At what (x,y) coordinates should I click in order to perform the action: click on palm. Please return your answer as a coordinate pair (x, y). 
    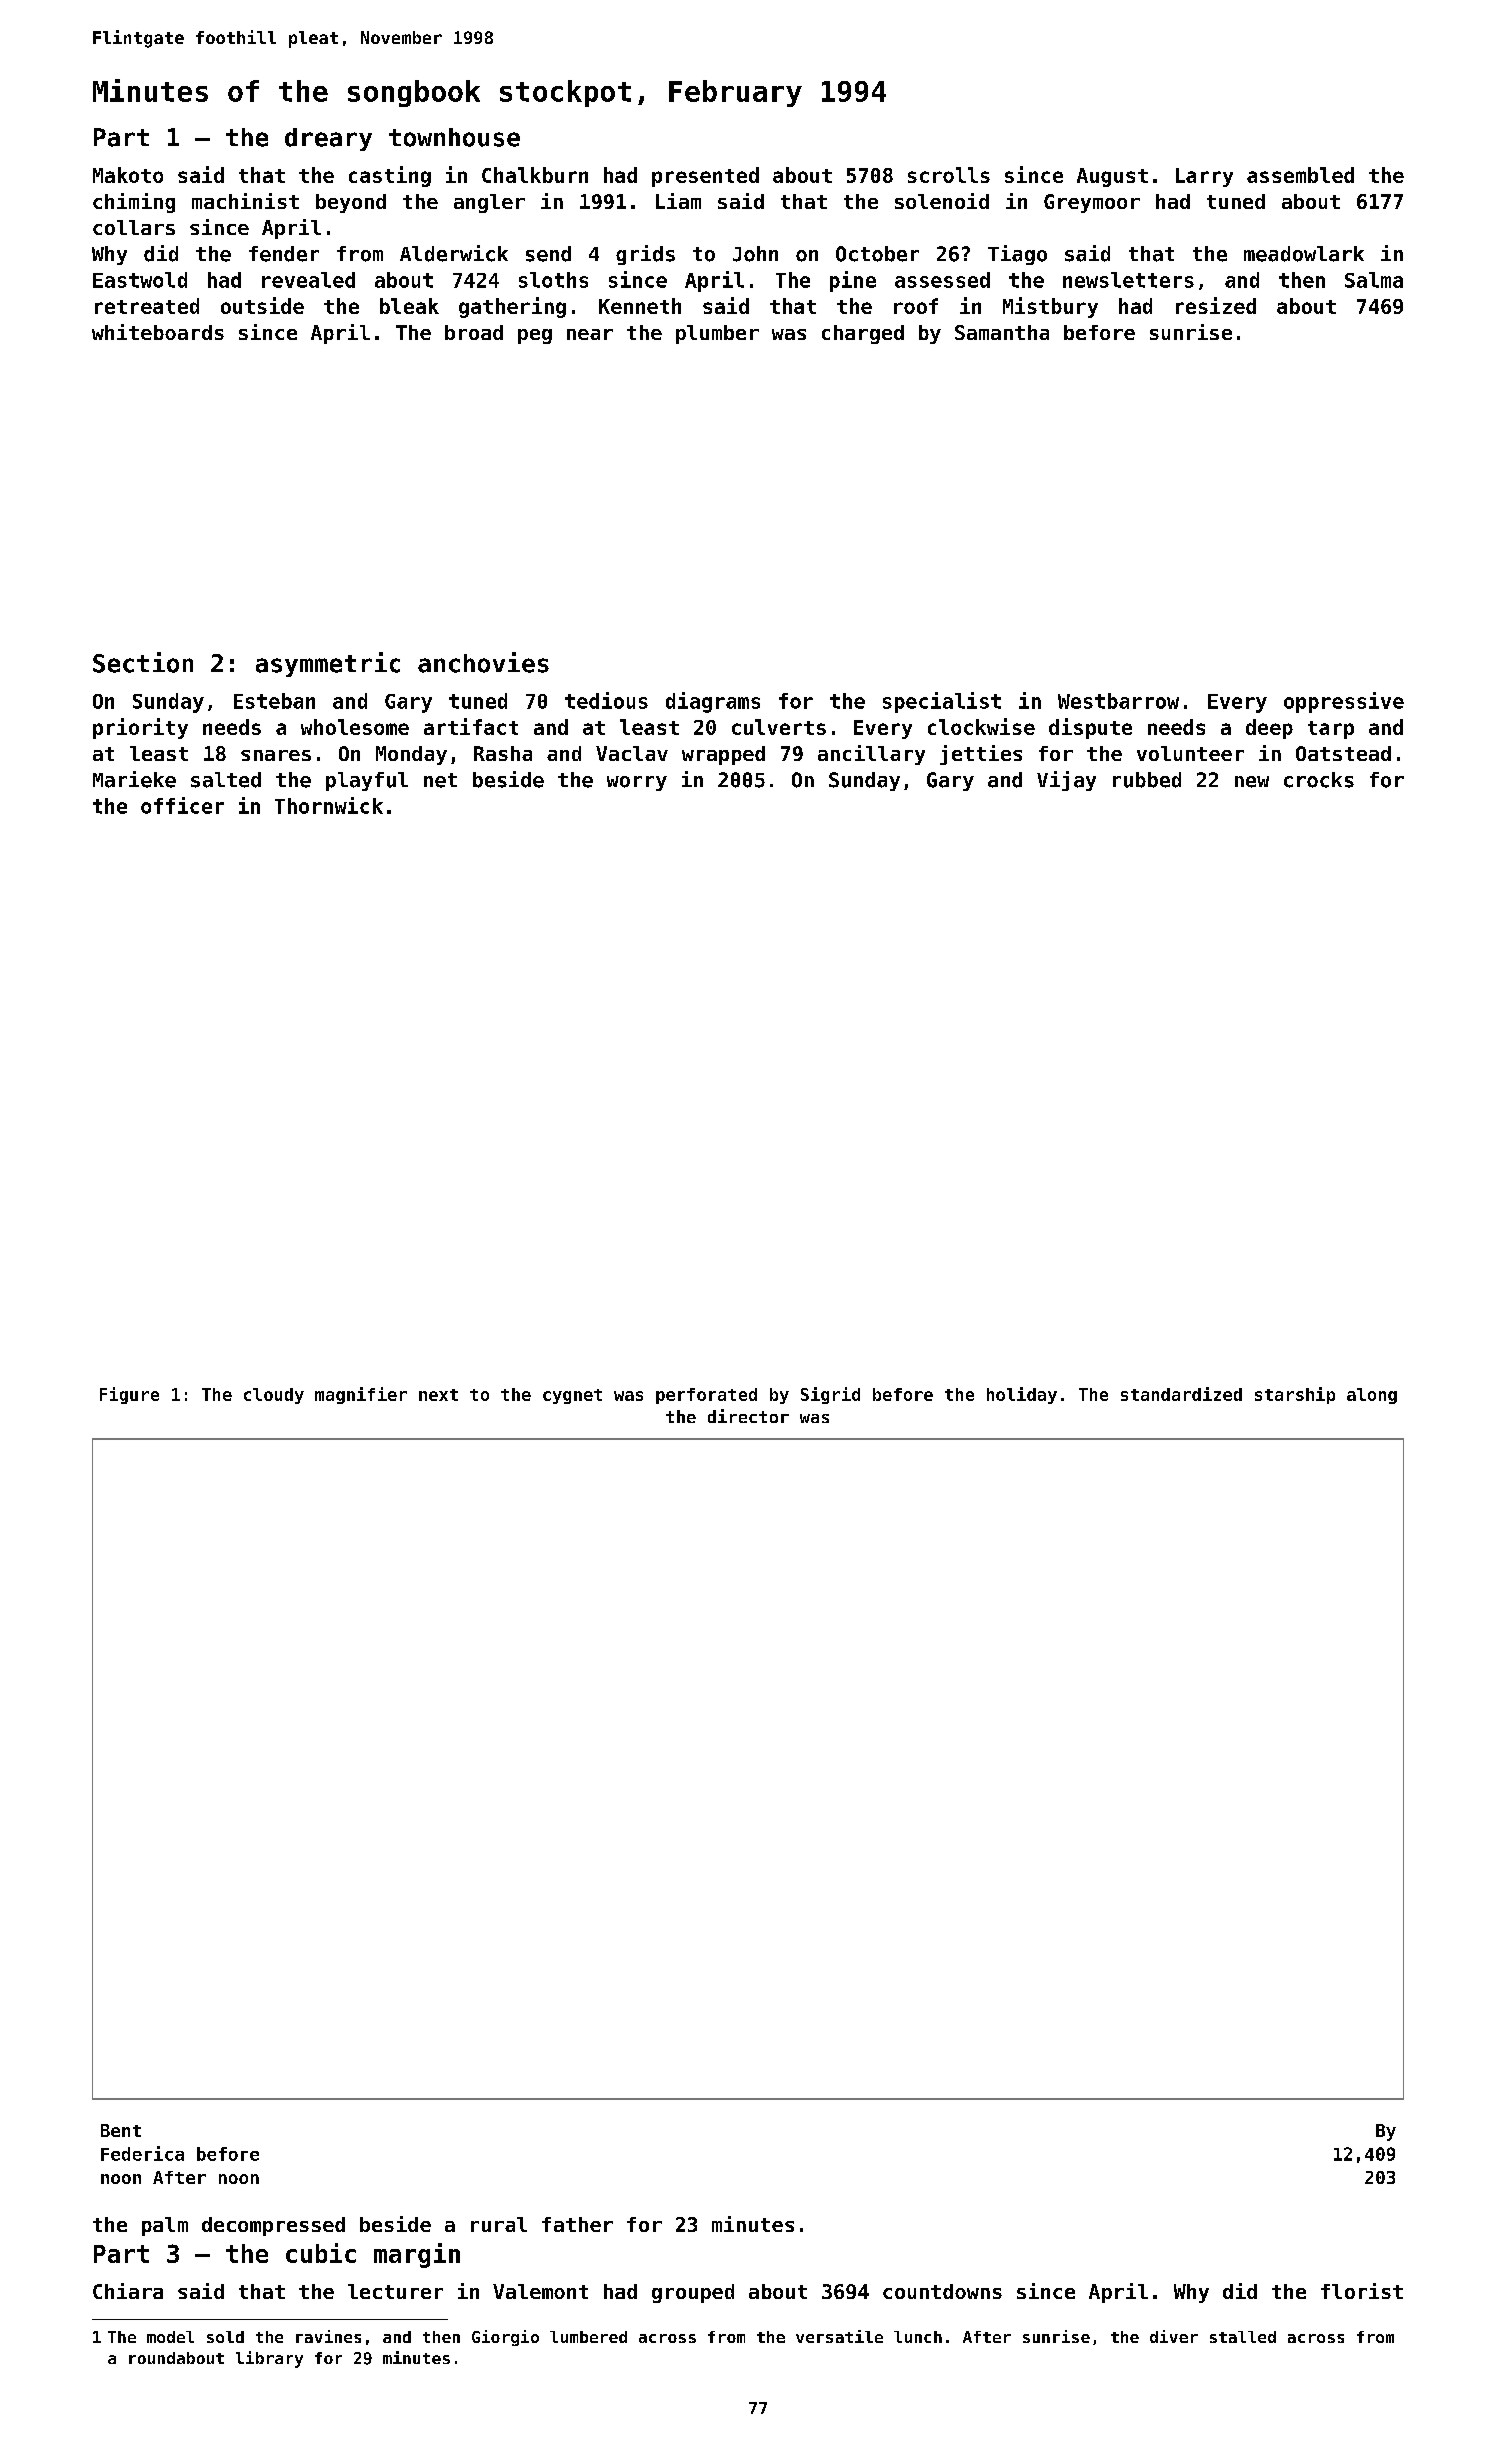
    Looking at the image, I should click on (165, 2226).
